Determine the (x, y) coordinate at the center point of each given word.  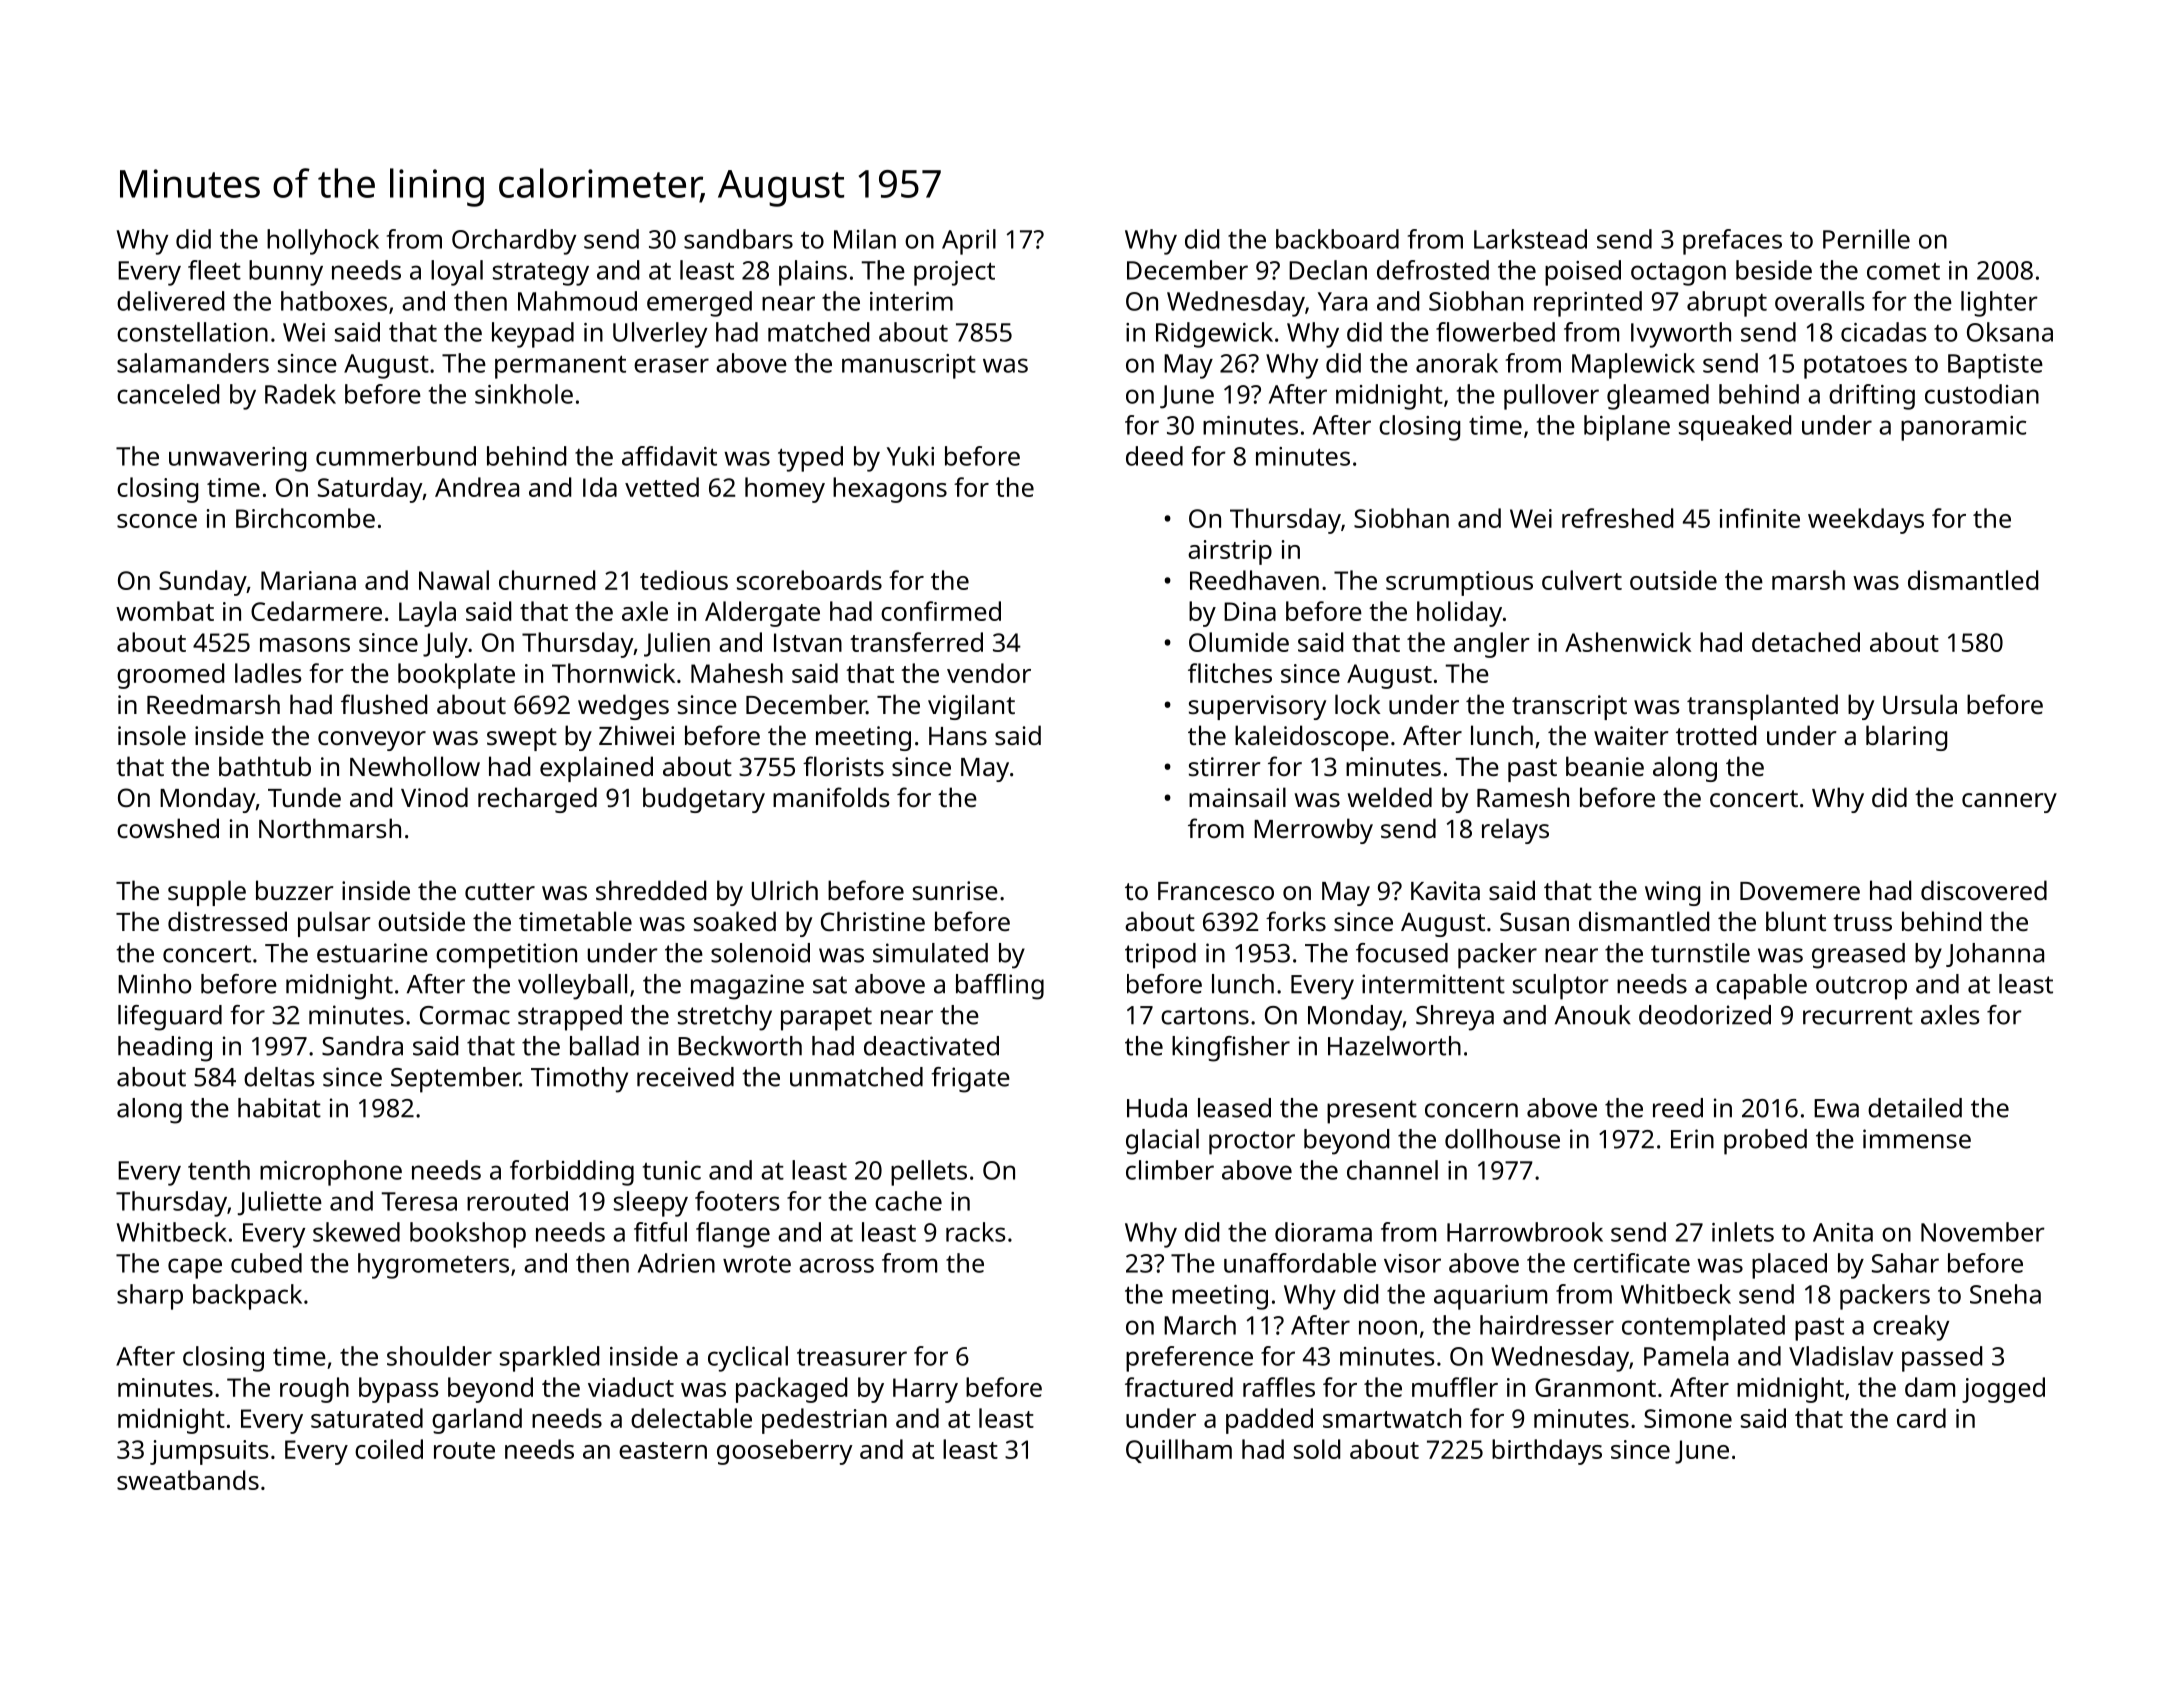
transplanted (1762, 707)
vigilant (971, 707)
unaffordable (1300, 1263)
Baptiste (1995, 366)
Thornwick (613, 673)
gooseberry (785, 1452)
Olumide (1239, 642)
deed (1154, 456)
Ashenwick (1628, 642)
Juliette (280, 1203)
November (1983, 1232)
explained (596, 769)
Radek (300, 394)
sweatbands (188, 1480)
